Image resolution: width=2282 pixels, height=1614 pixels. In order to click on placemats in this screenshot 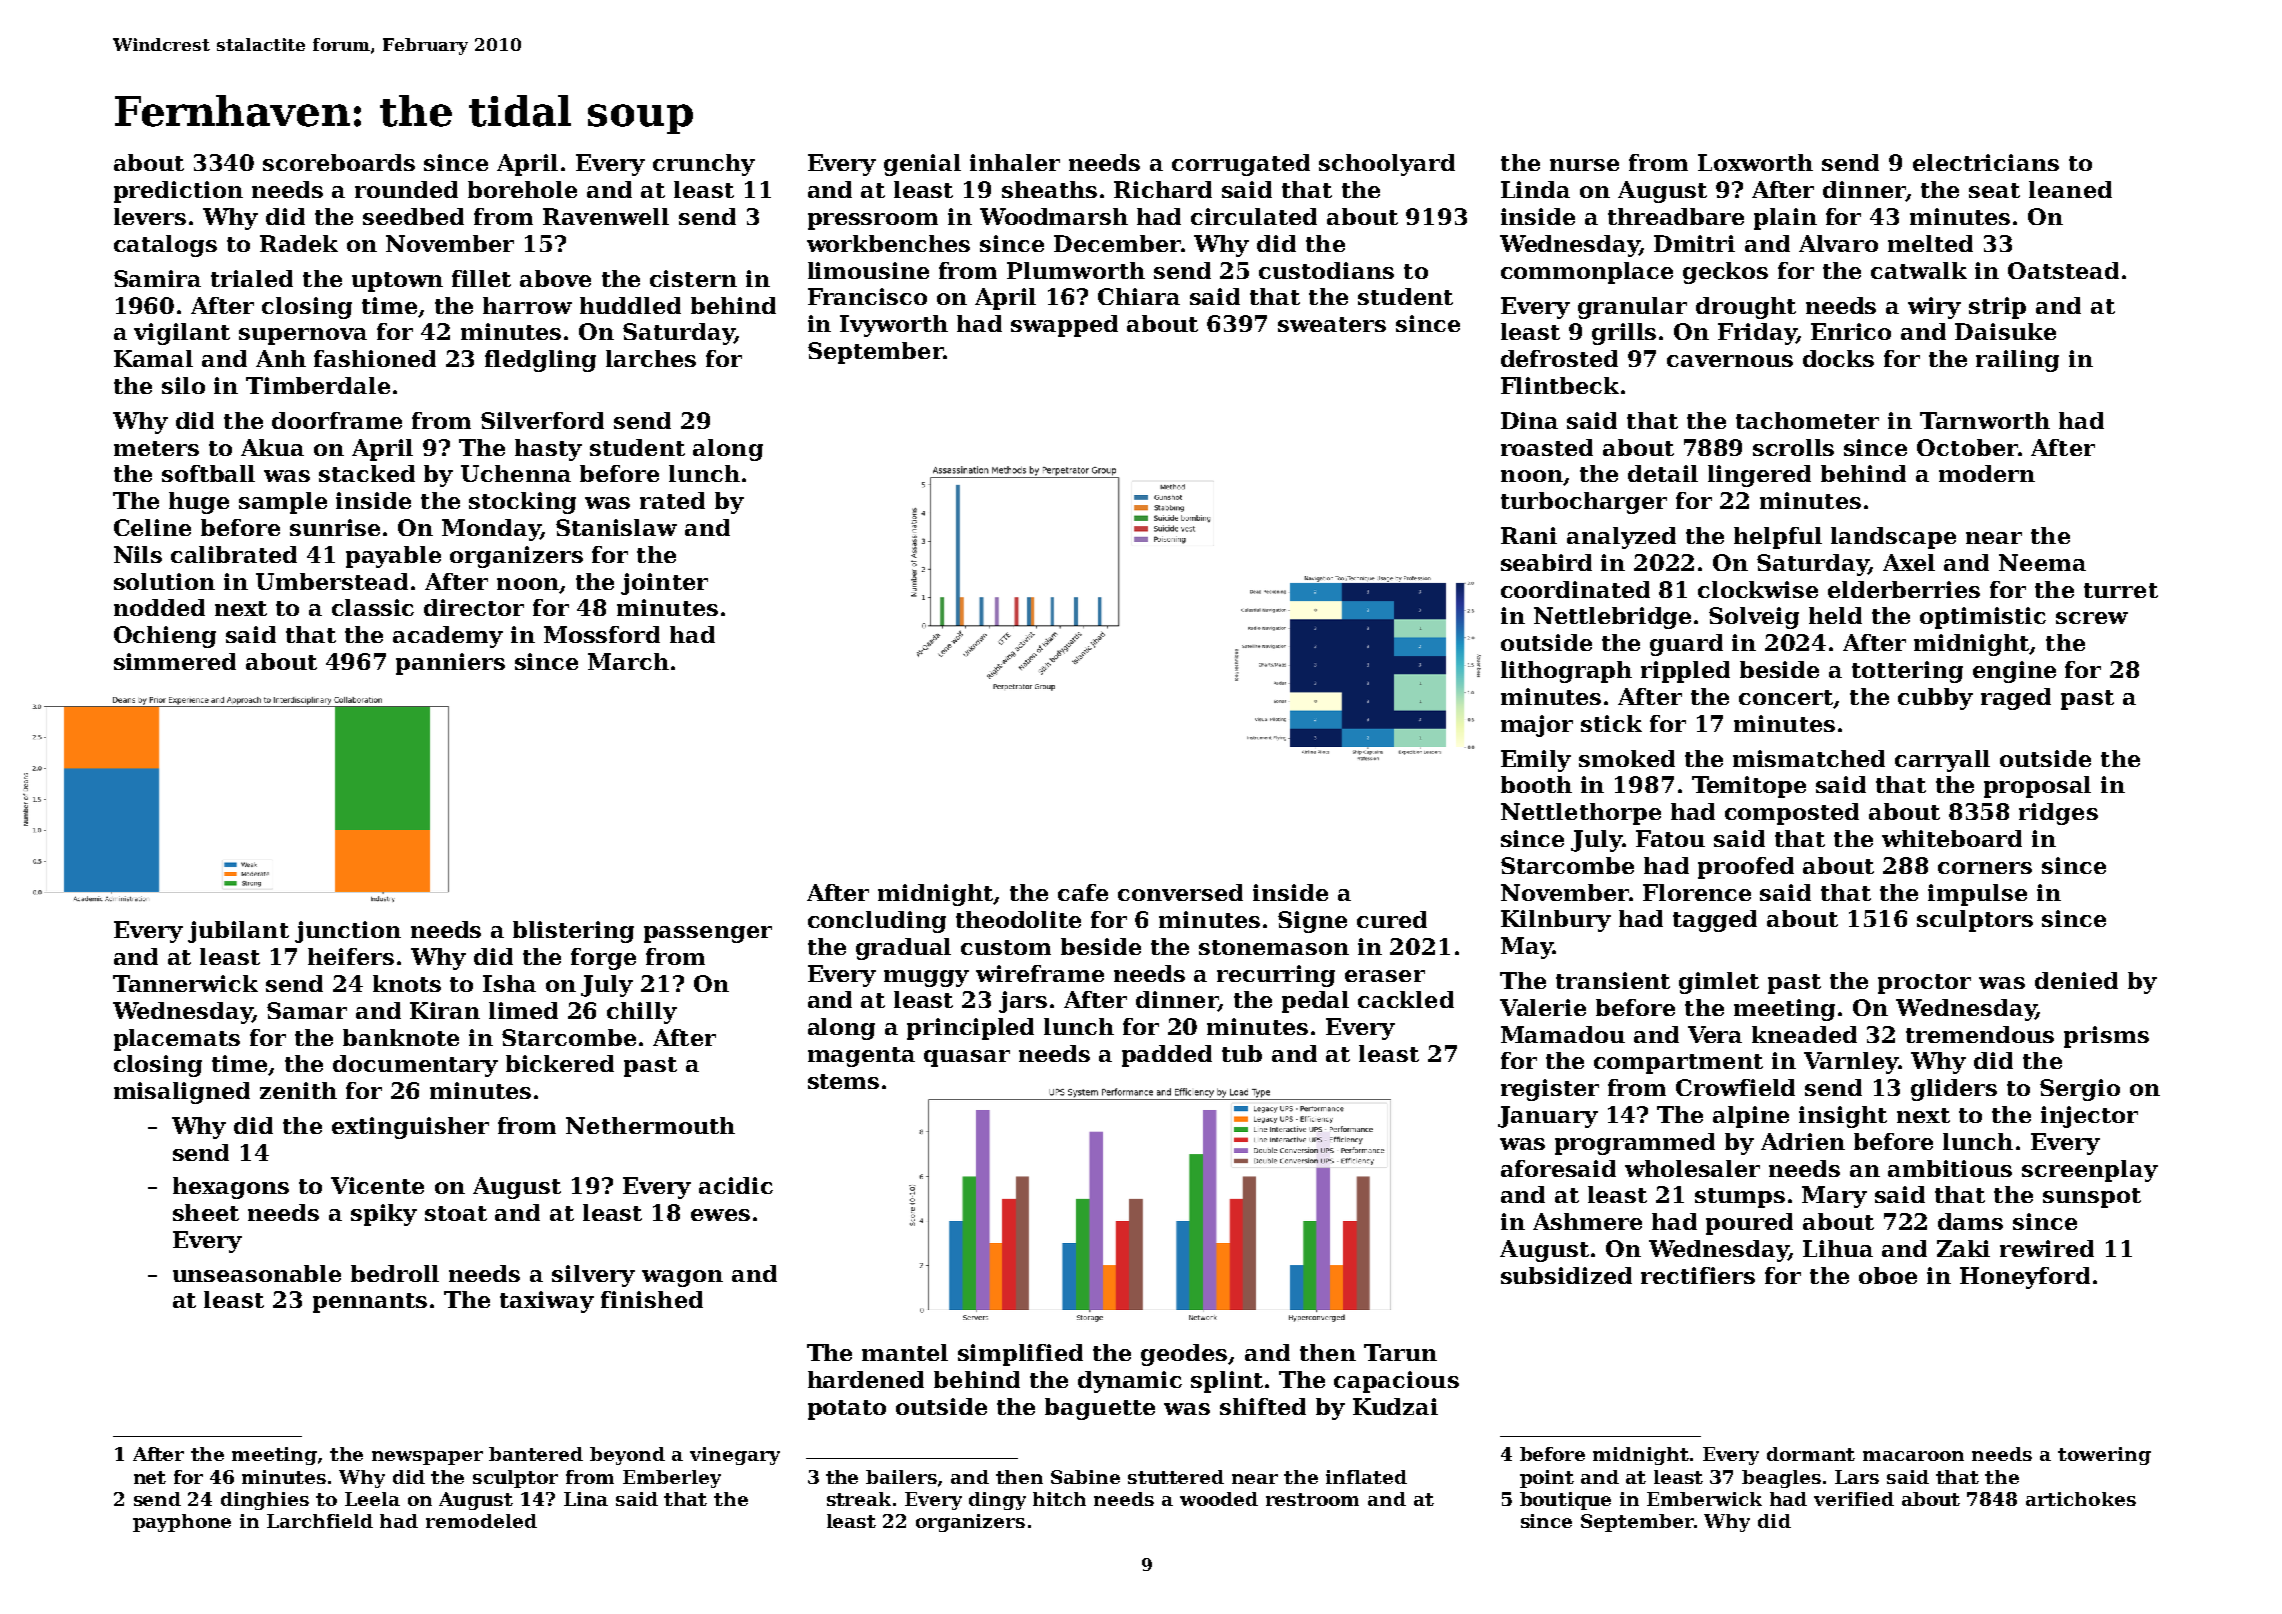, I will do `click(177, 1040)`.
